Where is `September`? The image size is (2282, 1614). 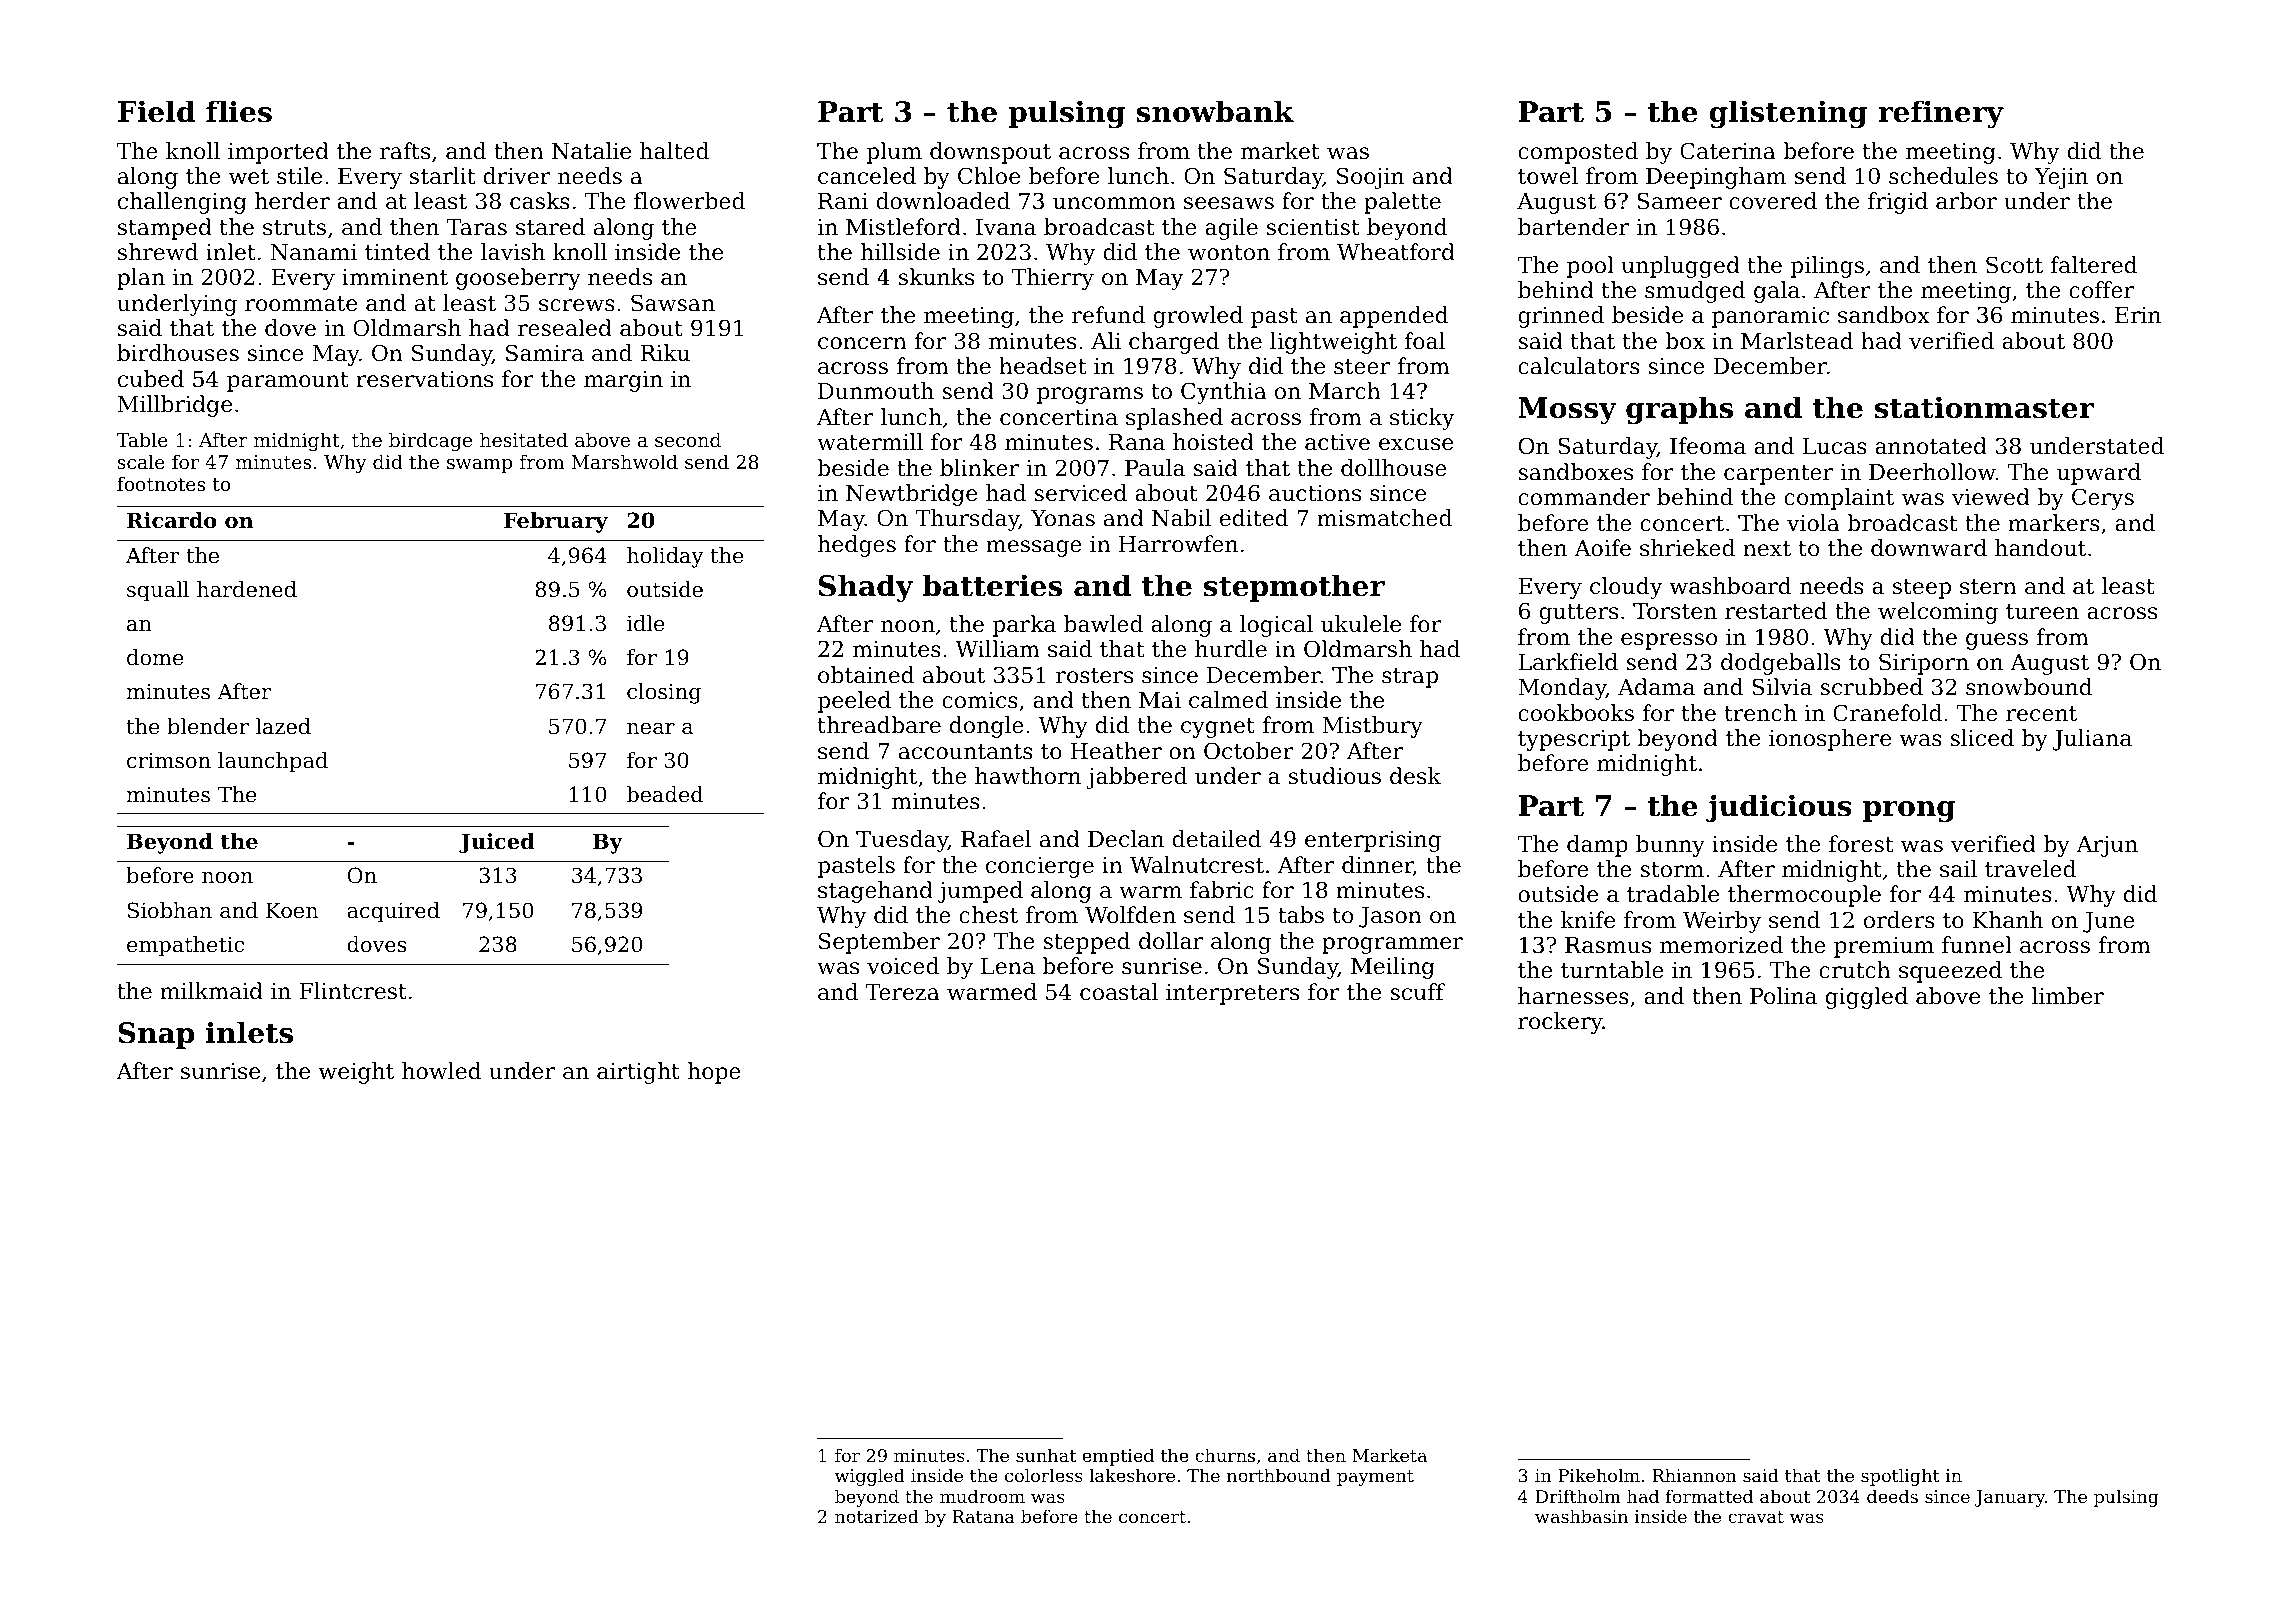
September is located at coordinates (879, 943).
